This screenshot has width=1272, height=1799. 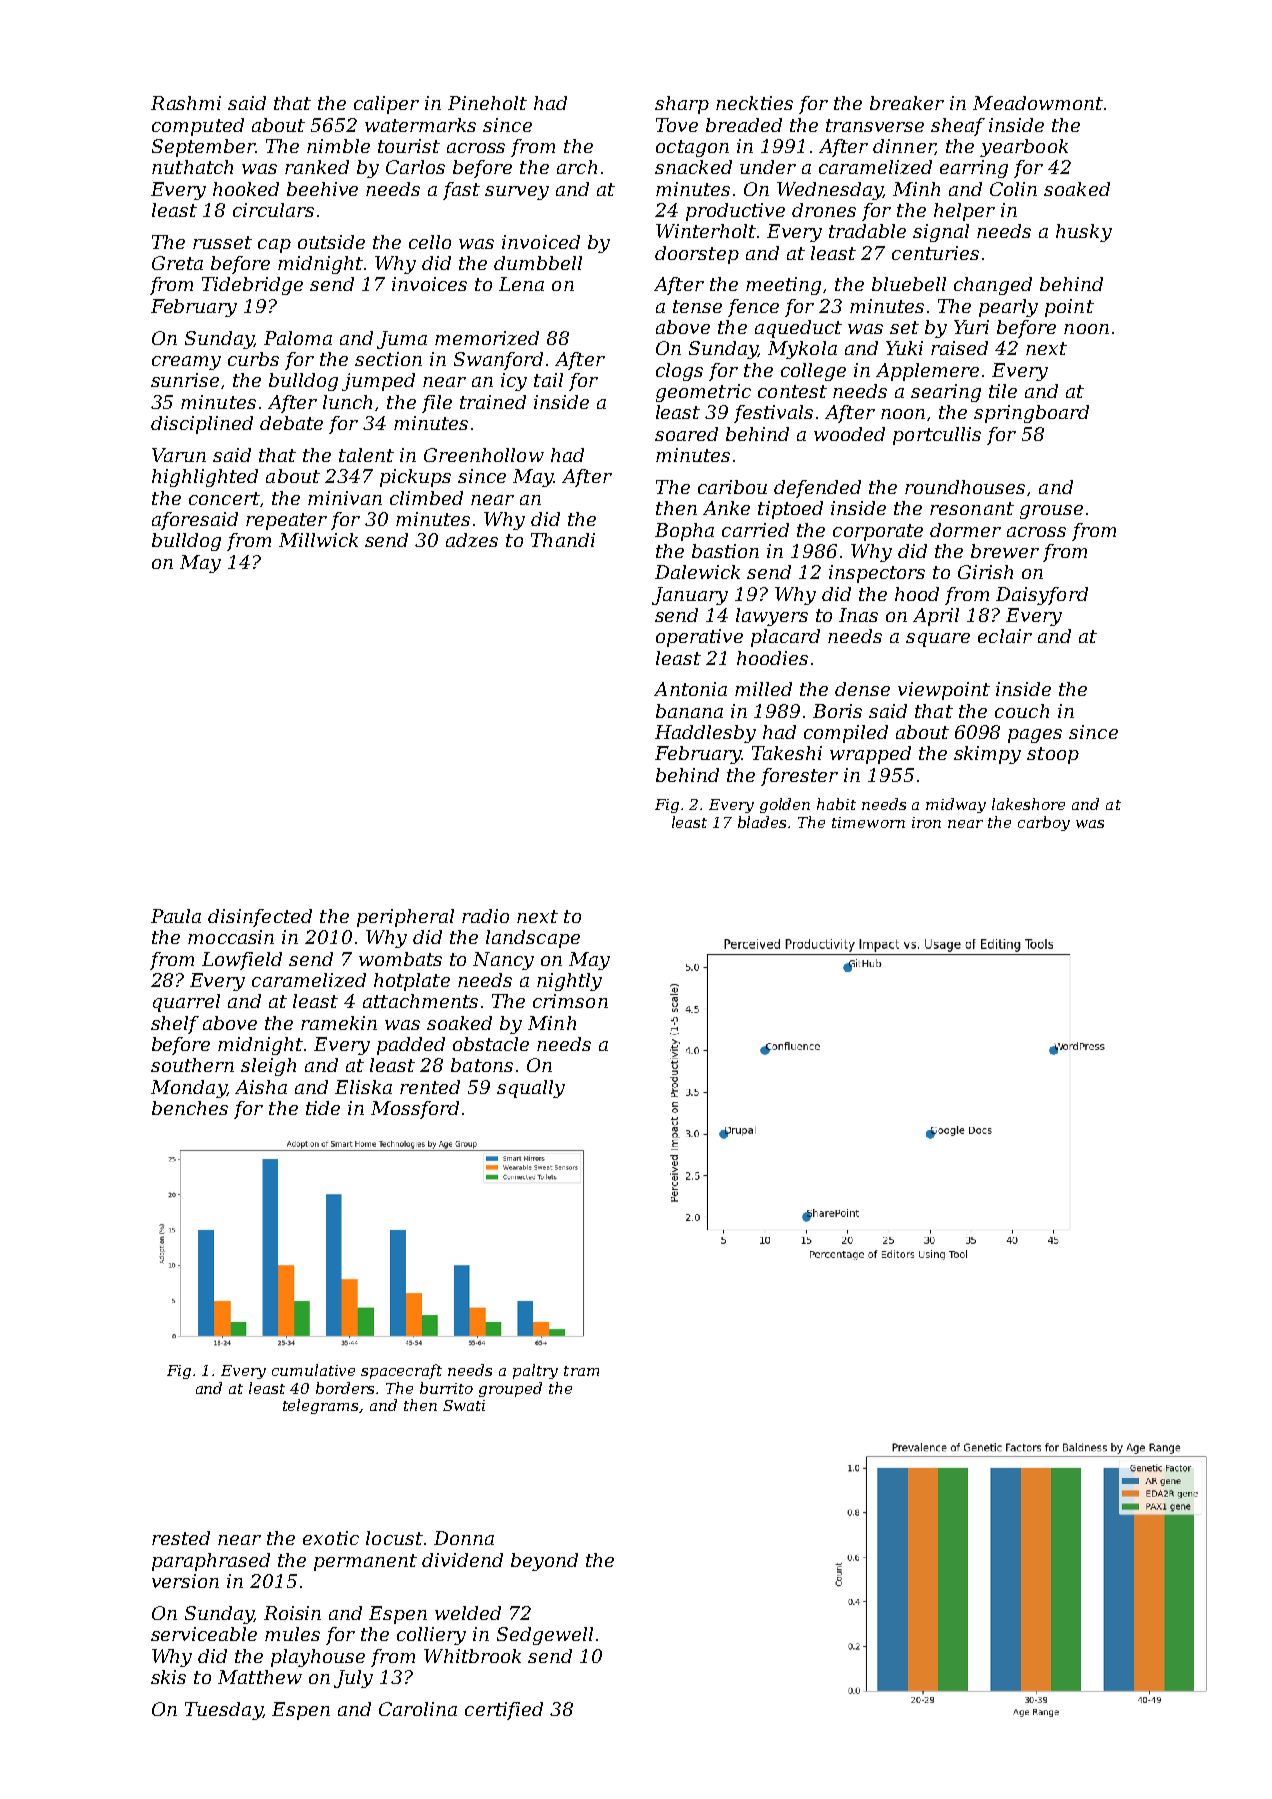 What do you see at coordinates (181, 1538) in the screenshot?
I see `rested` at bounding box center [181, 1538].
